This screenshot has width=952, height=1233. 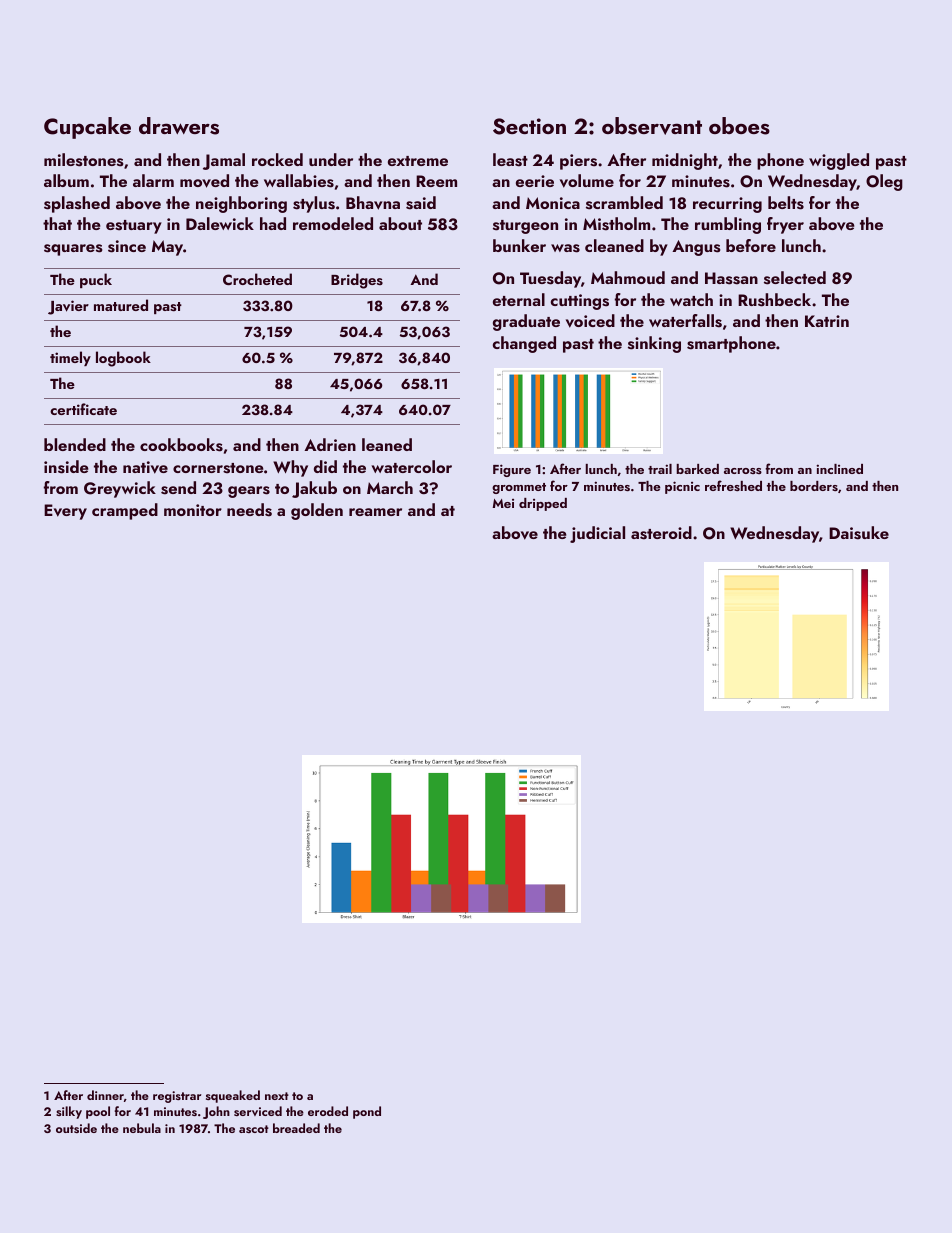 I want to click on asteroid, so click(x=661, y=533).
